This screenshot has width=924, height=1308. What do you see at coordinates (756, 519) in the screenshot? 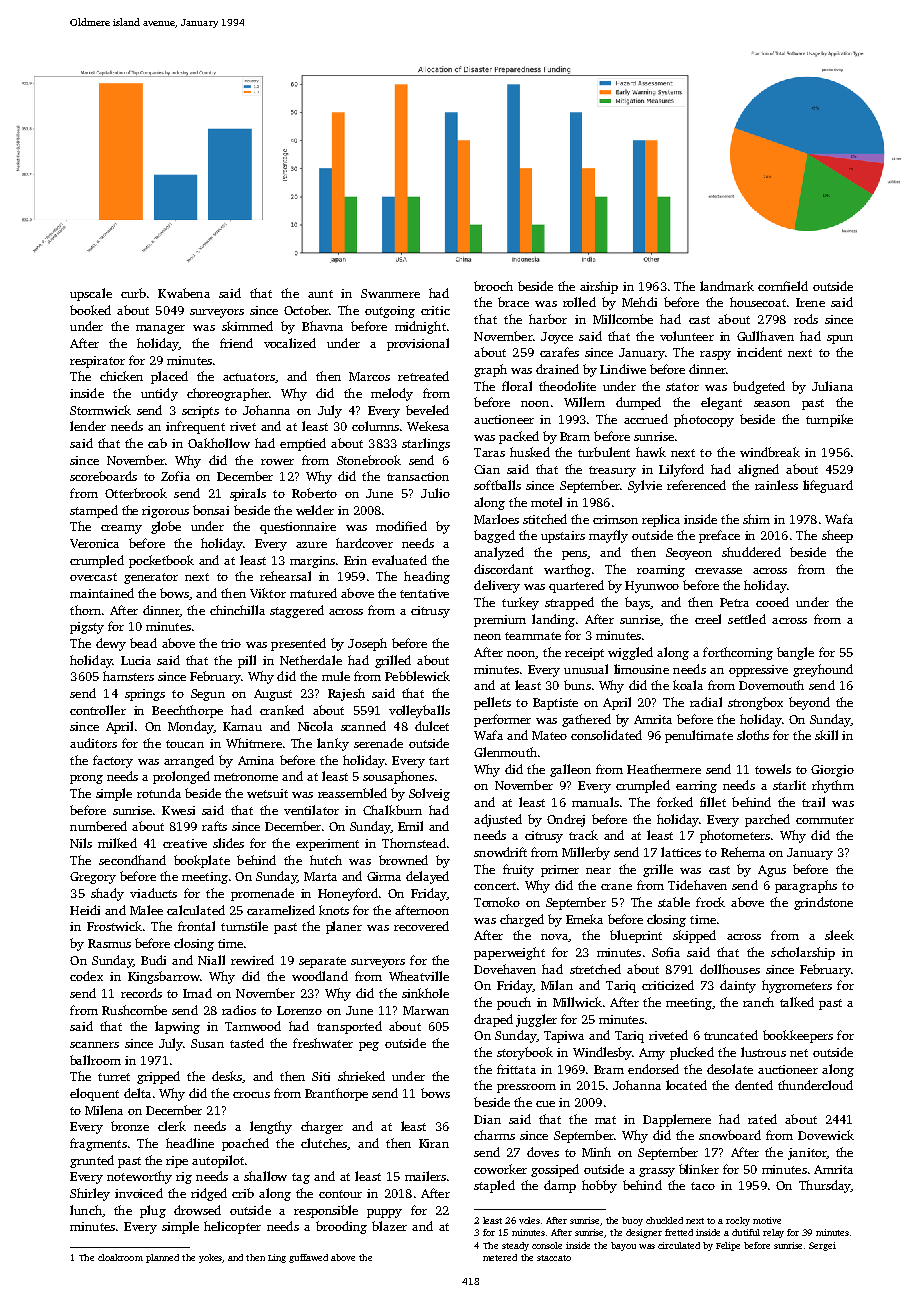
I see `shim` at bounding box center [756, 519].
